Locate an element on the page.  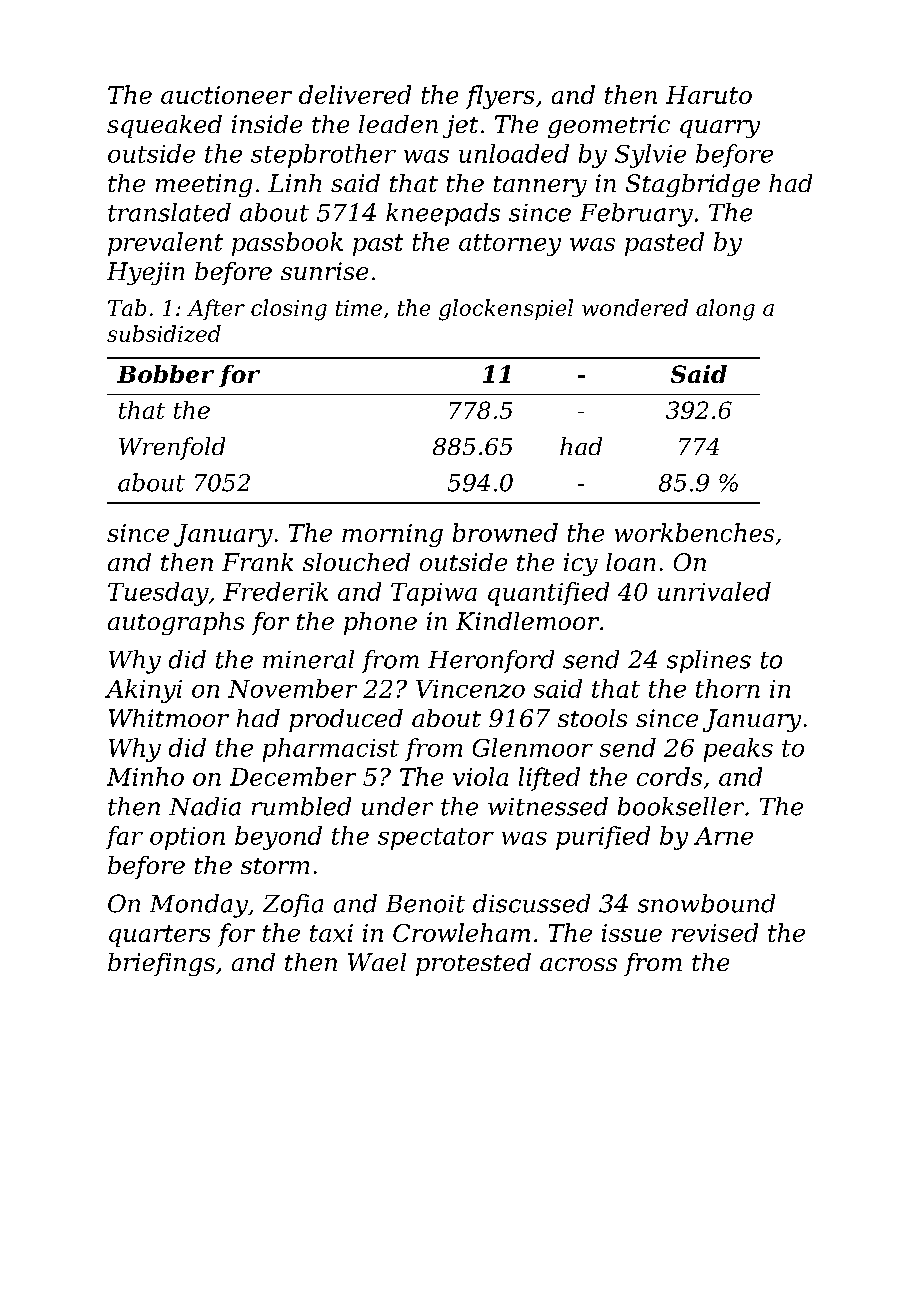
briefings is located at coordinates (161, 964).
